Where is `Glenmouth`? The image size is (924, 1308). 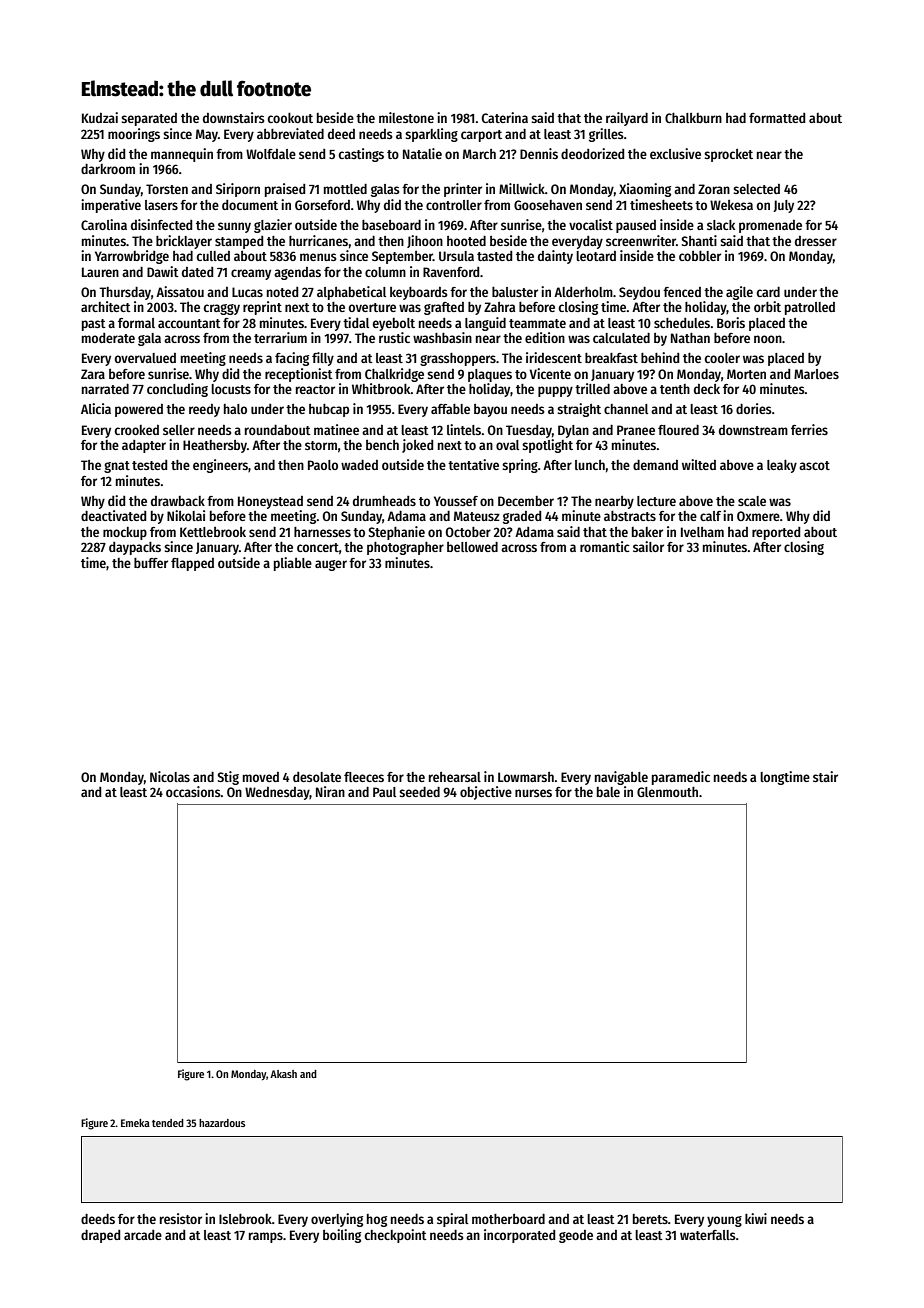
Glenmouth is located at coordinates (667, 792).
